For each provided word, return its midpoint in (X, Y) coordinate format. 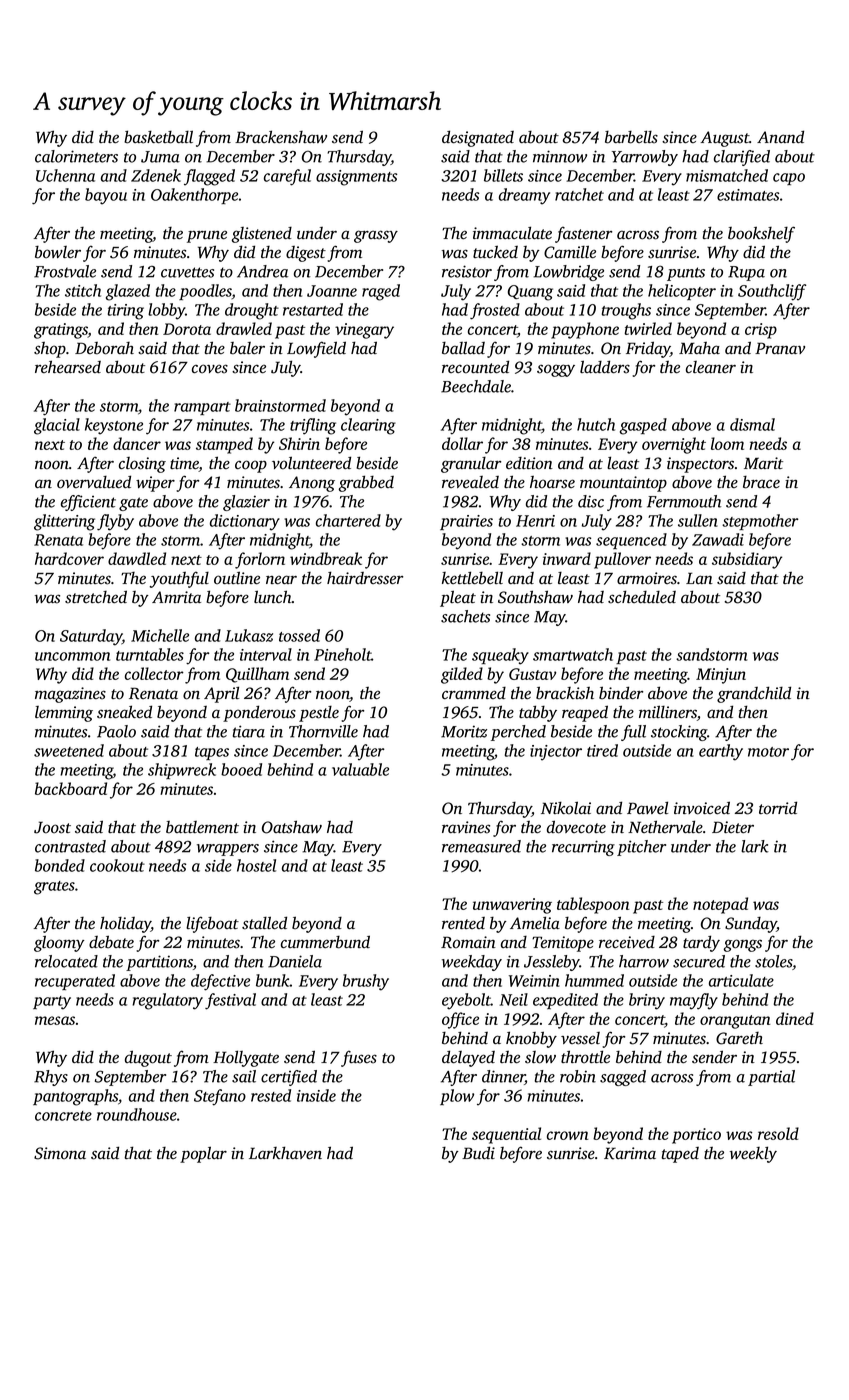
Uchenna (65, 175)
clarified (742, 158)
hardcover (69, 558)
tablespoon (593, 905)
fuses (359, 1058)
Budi (478, 1152)
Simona (60, 1153)
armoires (647, 578)
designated (478, 138)
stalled (264, 923)
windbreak (326, 558)
